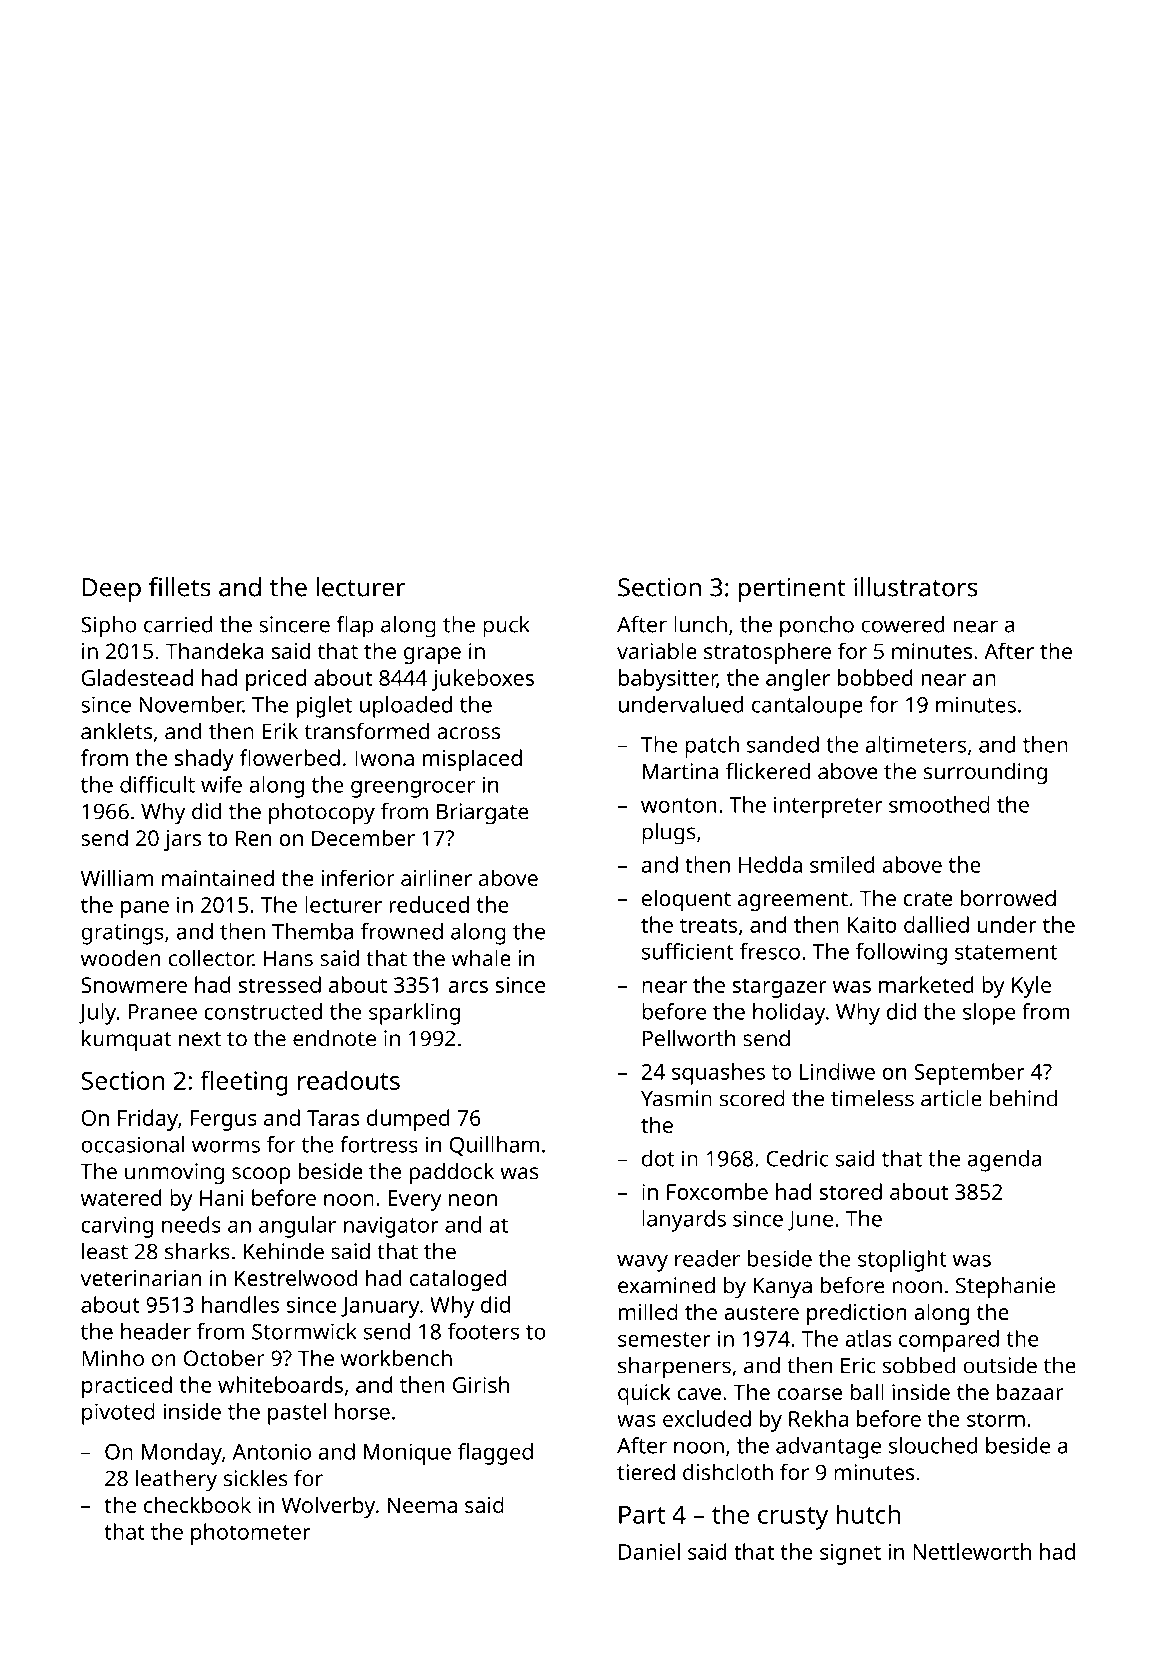  What do you see at coordinates (664, 1339) in the screenshot?
I see `semester` at bounding box center [664, 1339].
